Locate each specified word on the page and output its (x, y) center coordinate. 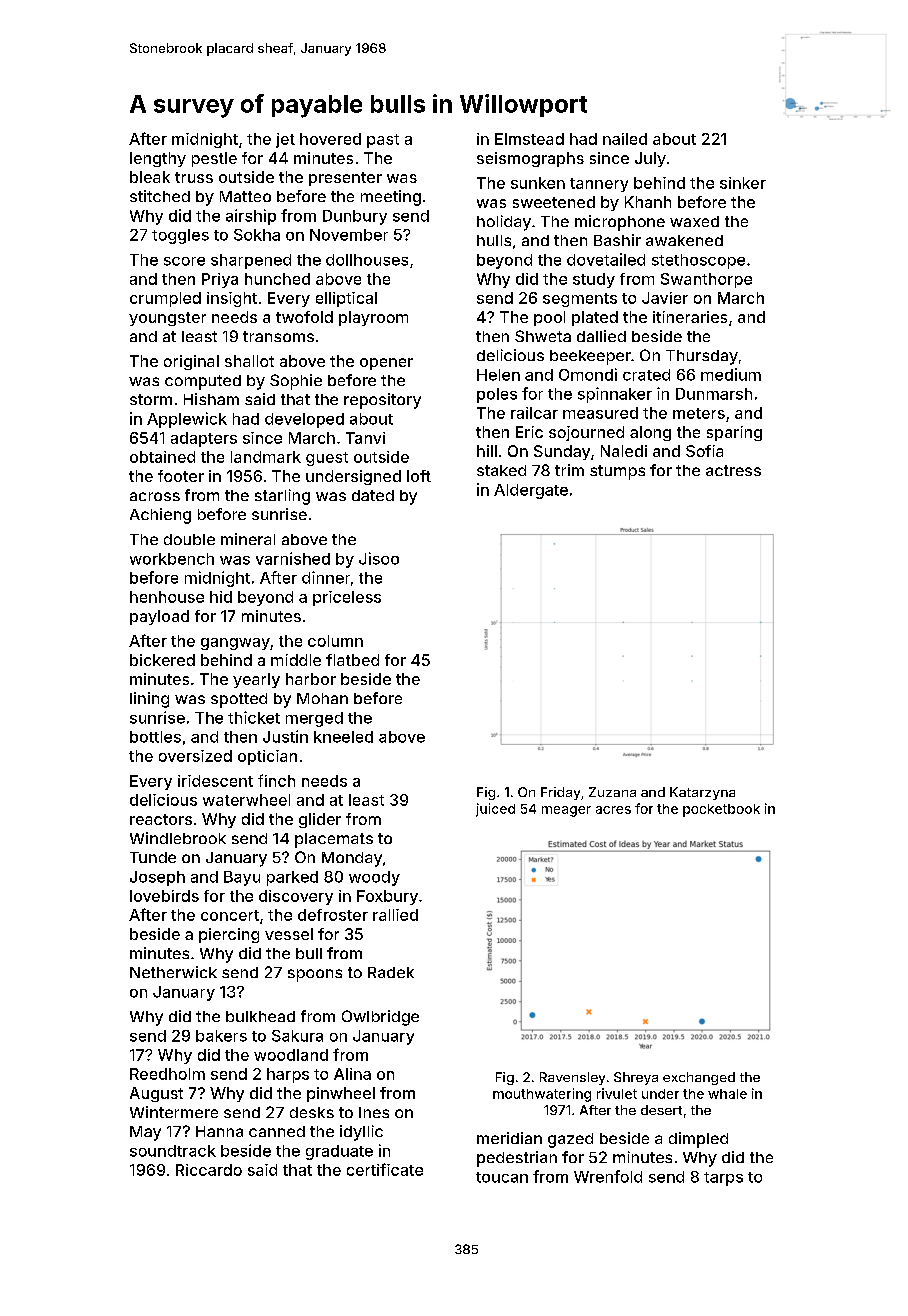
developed (304, 420)
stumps (617, 472)
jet (285, 140)
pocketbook (721, 810)
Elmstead (529, 139)
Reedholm (167, 1074)
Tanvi (365, 438)
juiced (495, 810)
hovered (330, 139)
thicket (254, 717)
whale (727, 1094)
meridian (509, 1138)
